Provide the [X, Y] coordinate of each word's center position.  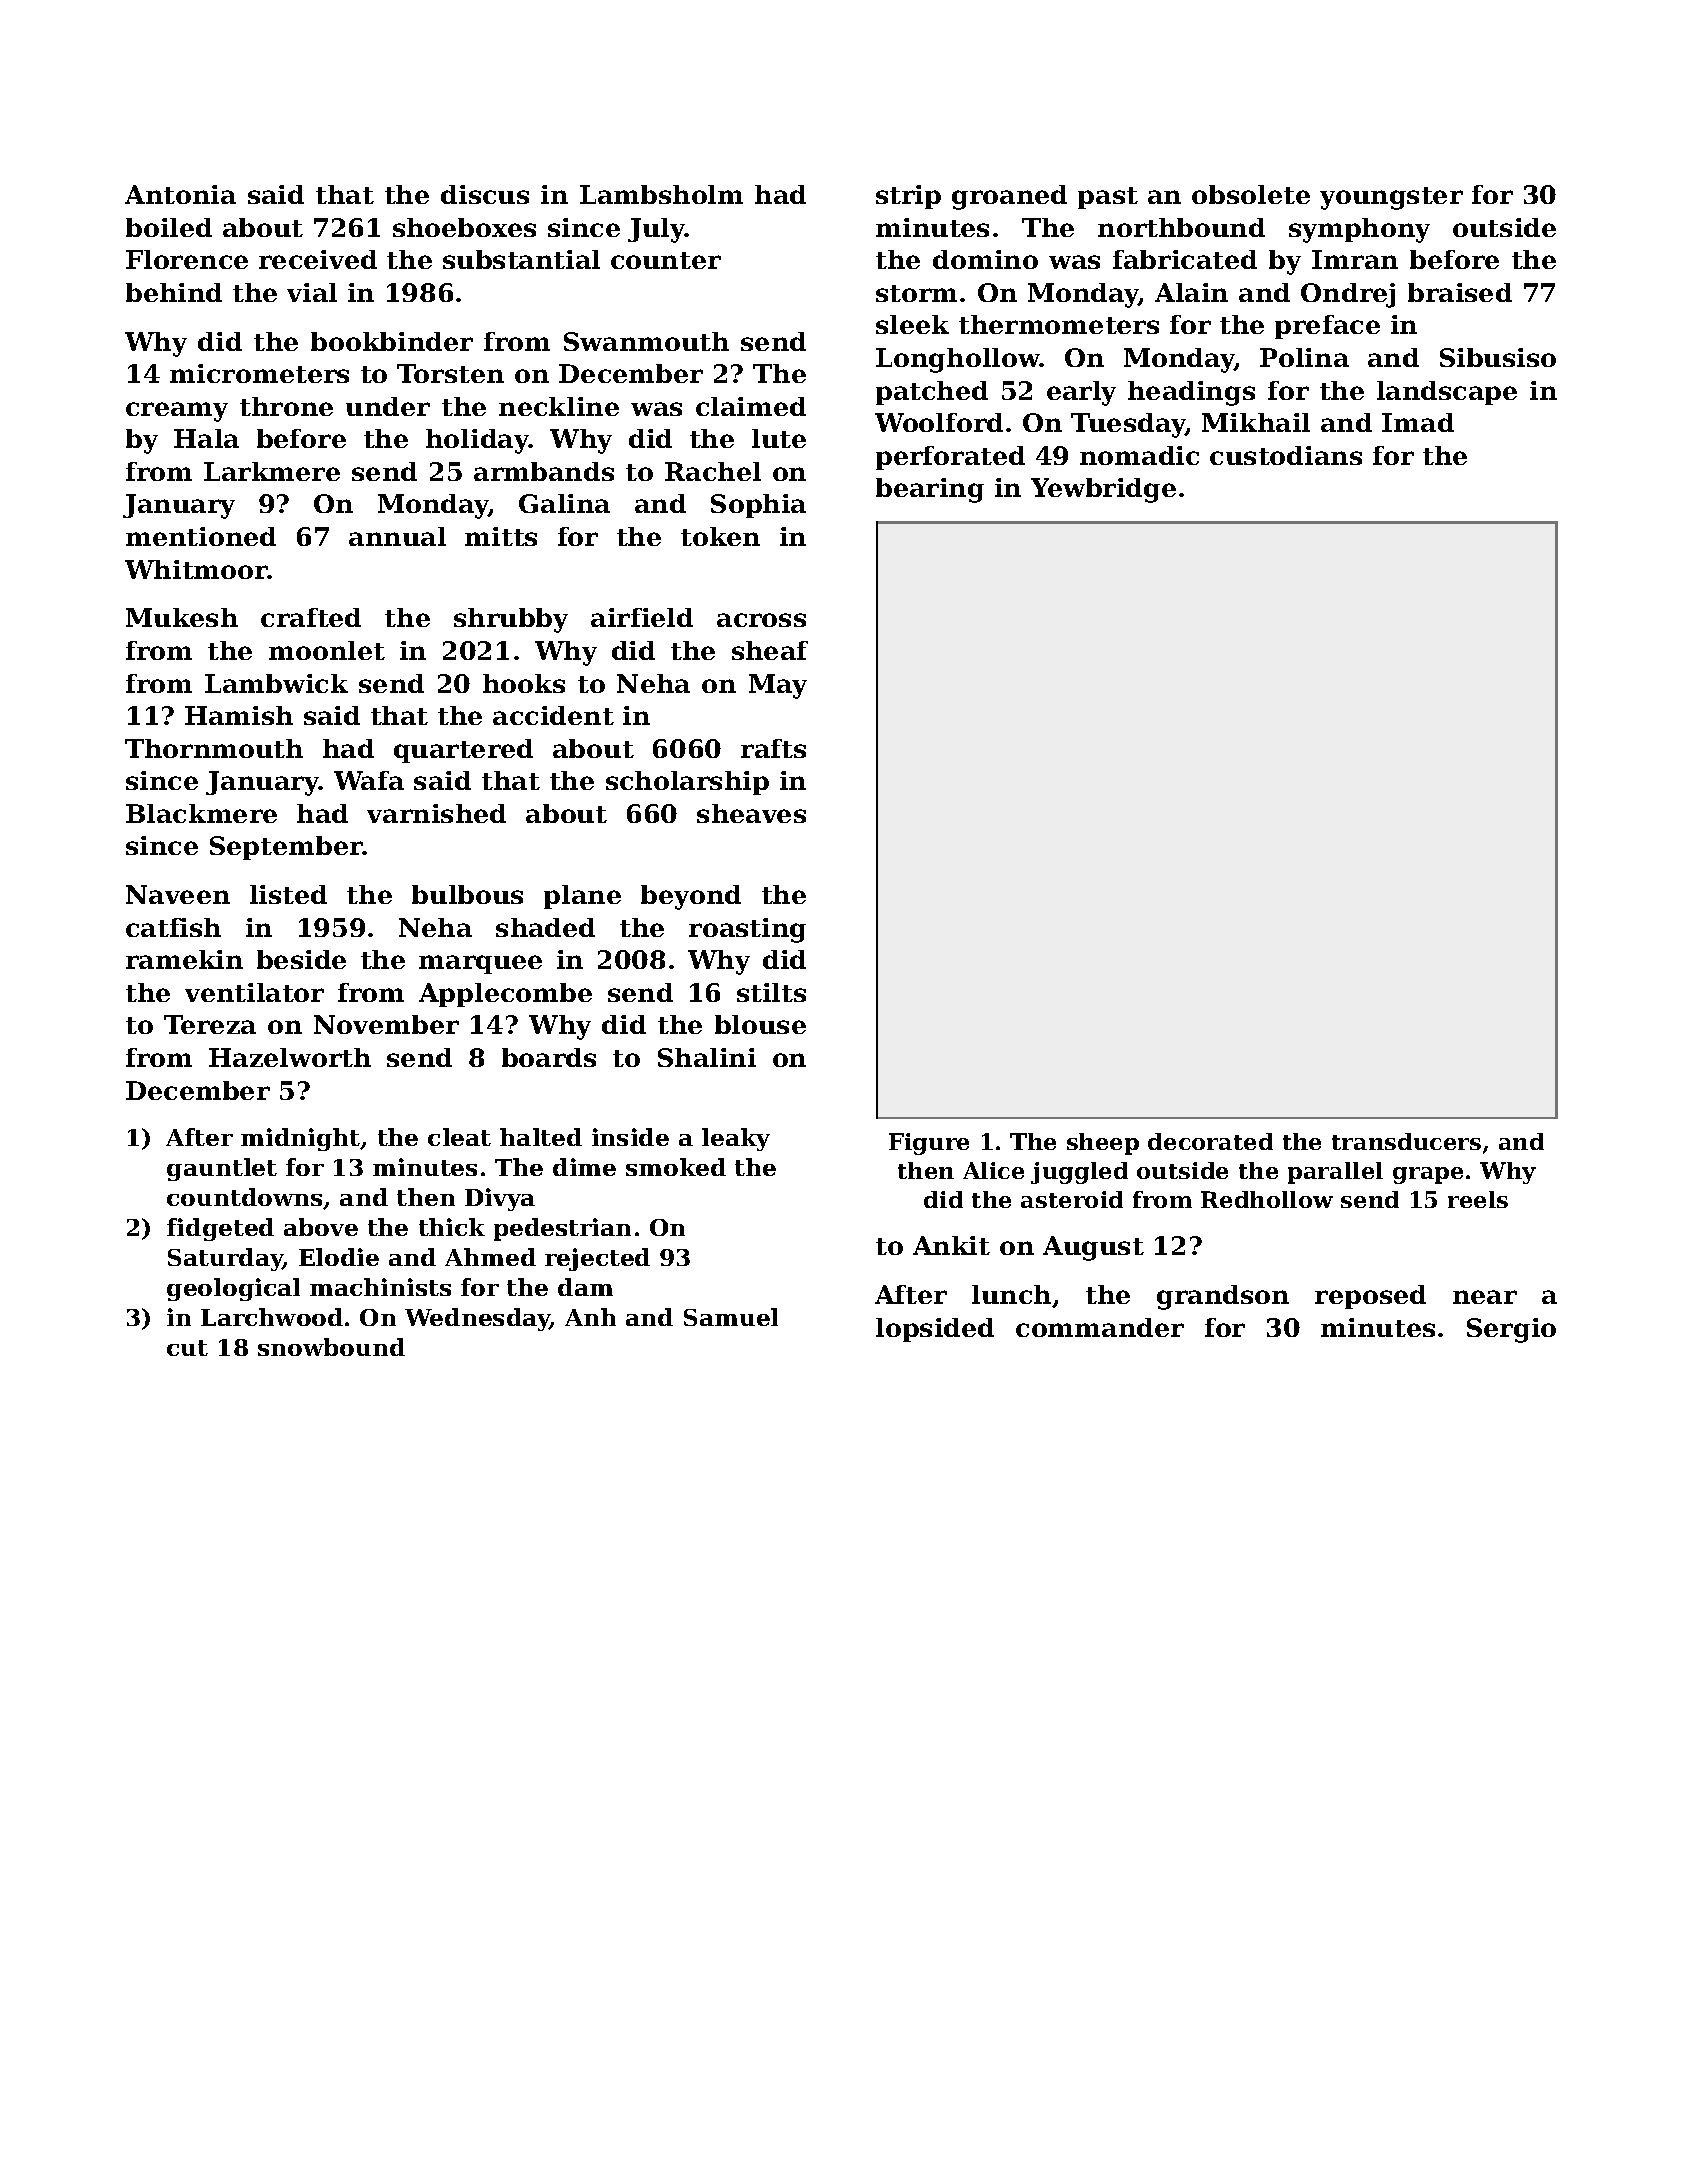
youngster [1391, 198]
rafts [773, 748]
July [656, 230]
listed [288, 894]
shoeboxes [464, 227]
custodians [1286, 455]
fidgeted [220, 1229]
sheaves [751, 813]
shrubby [511, 620]
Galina [564, 503]
